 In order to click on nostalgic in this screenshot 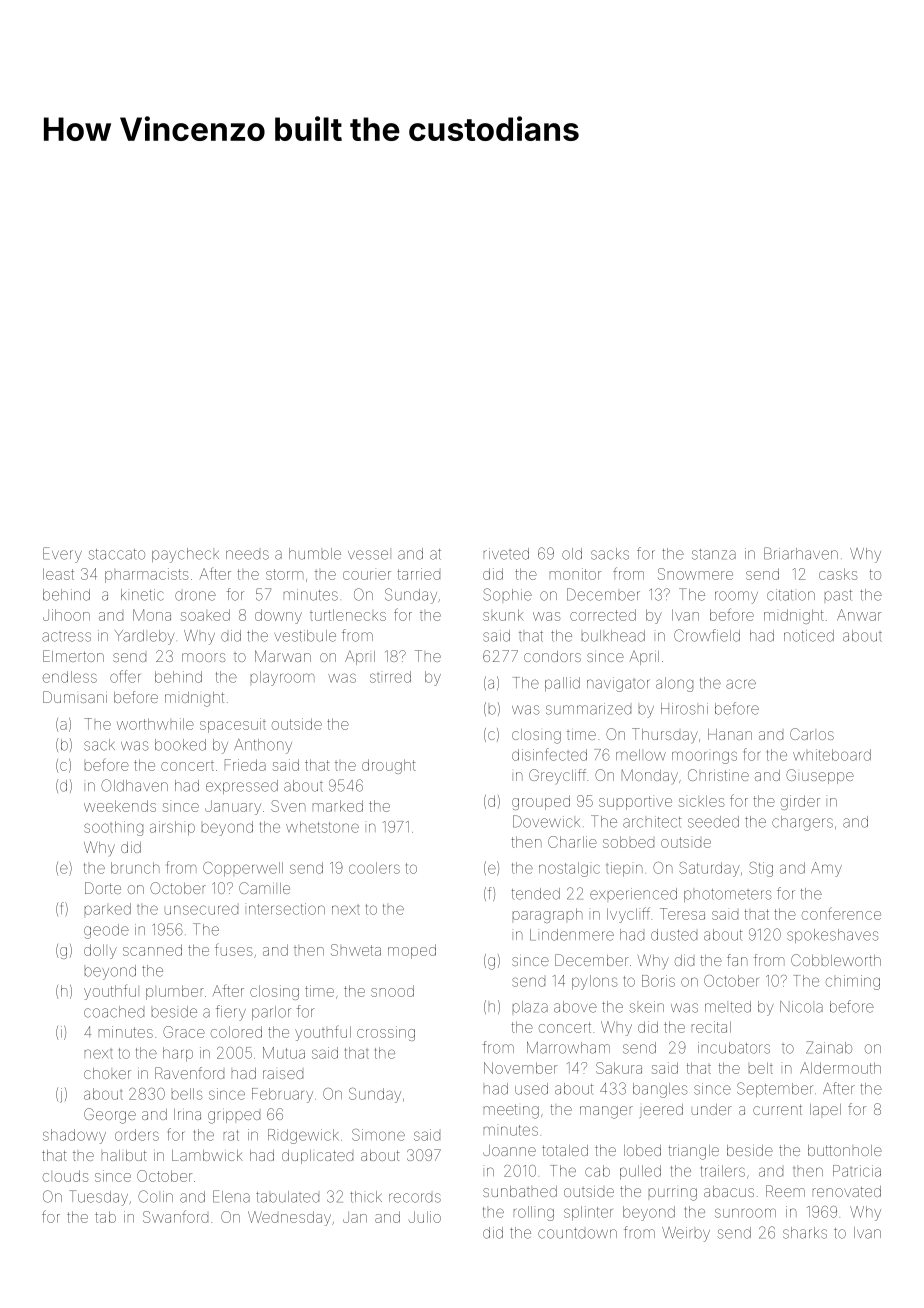, I will do `click(569, 869)`.
